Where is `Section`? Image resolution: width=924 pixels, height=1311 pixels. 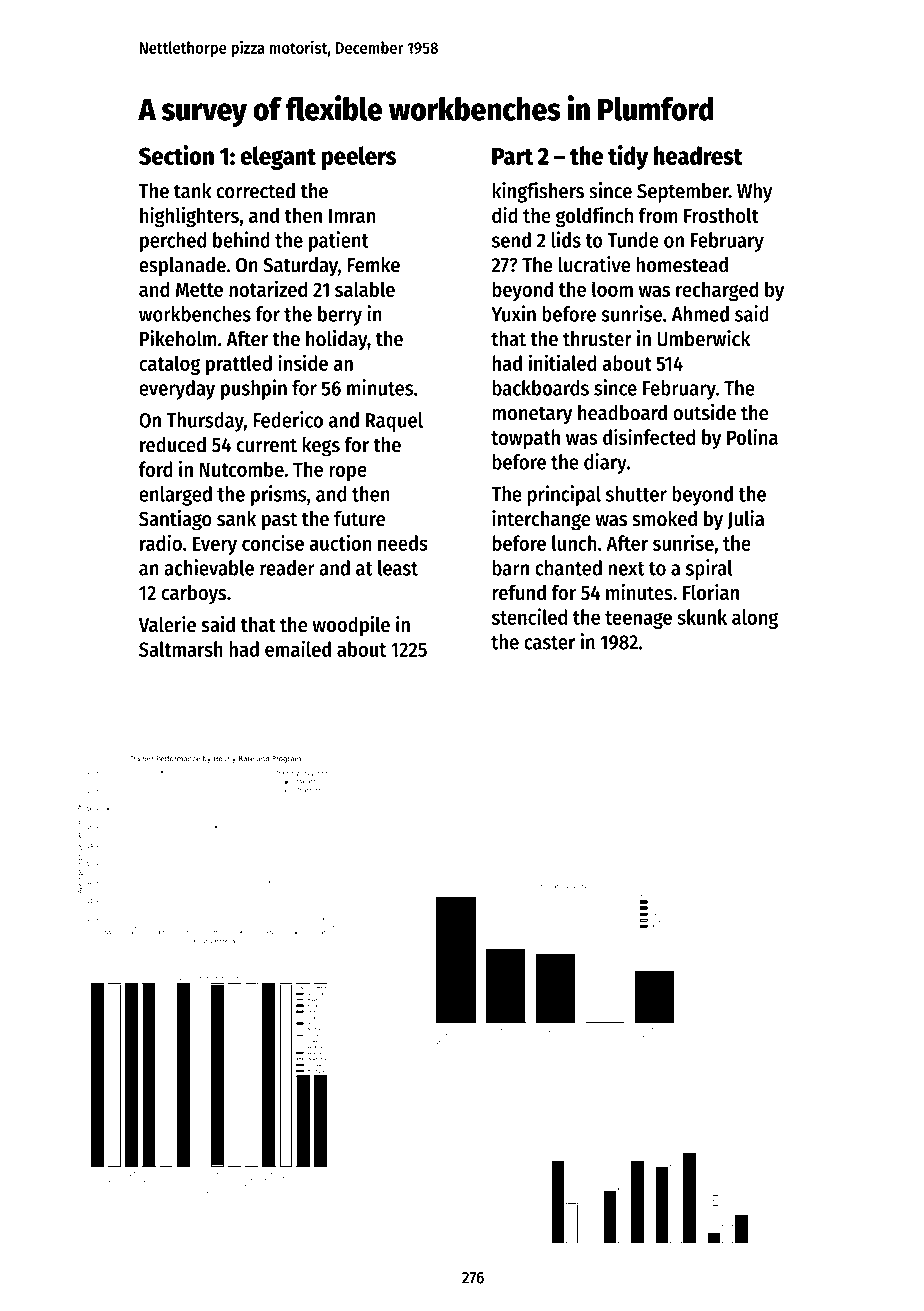
Section is located at coordinates (176, 155).
